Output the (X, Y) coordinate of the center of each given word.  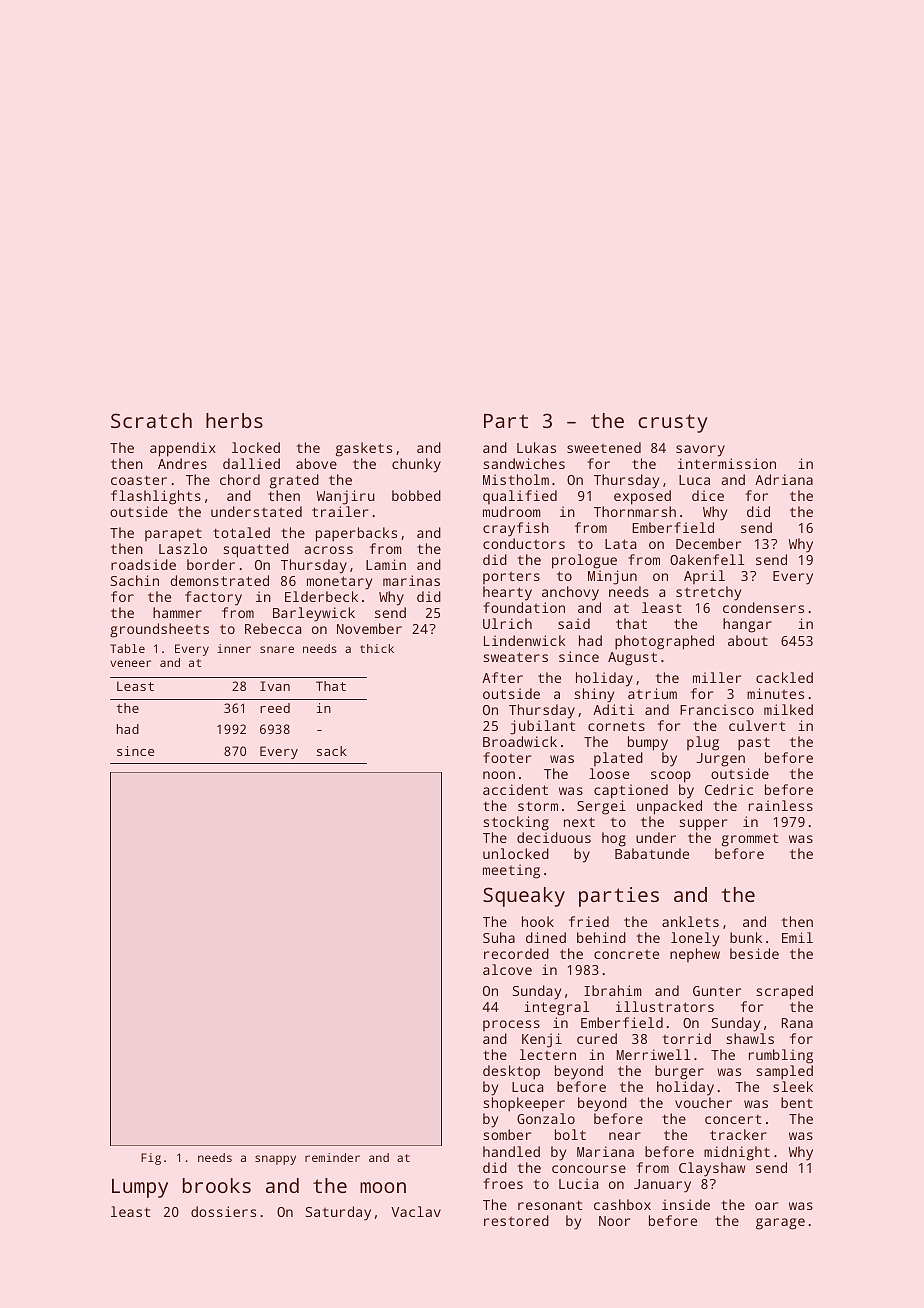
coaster (139, 480)
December (708, 543)
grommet (750, 840)
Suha (499, 937)
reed (275, 708)
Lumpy (140, 1188)
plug (703, 743)
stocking (516, 823)
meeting (511, 871)
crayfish (516, 529)
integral (556, 1008)
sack (332, 751)
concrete (626, 954)
